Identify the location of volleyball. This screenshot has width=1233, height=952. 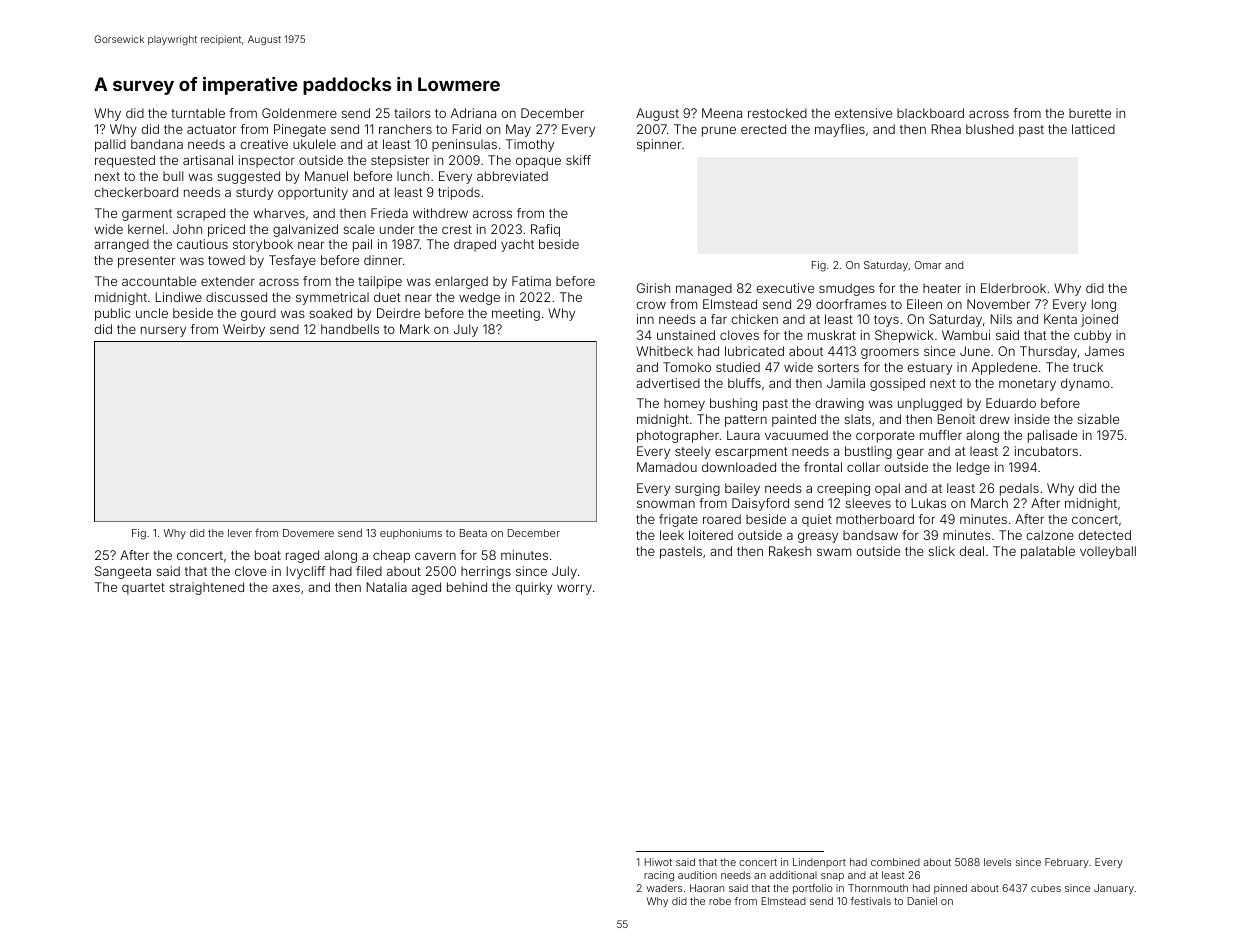
(1108, 552).
